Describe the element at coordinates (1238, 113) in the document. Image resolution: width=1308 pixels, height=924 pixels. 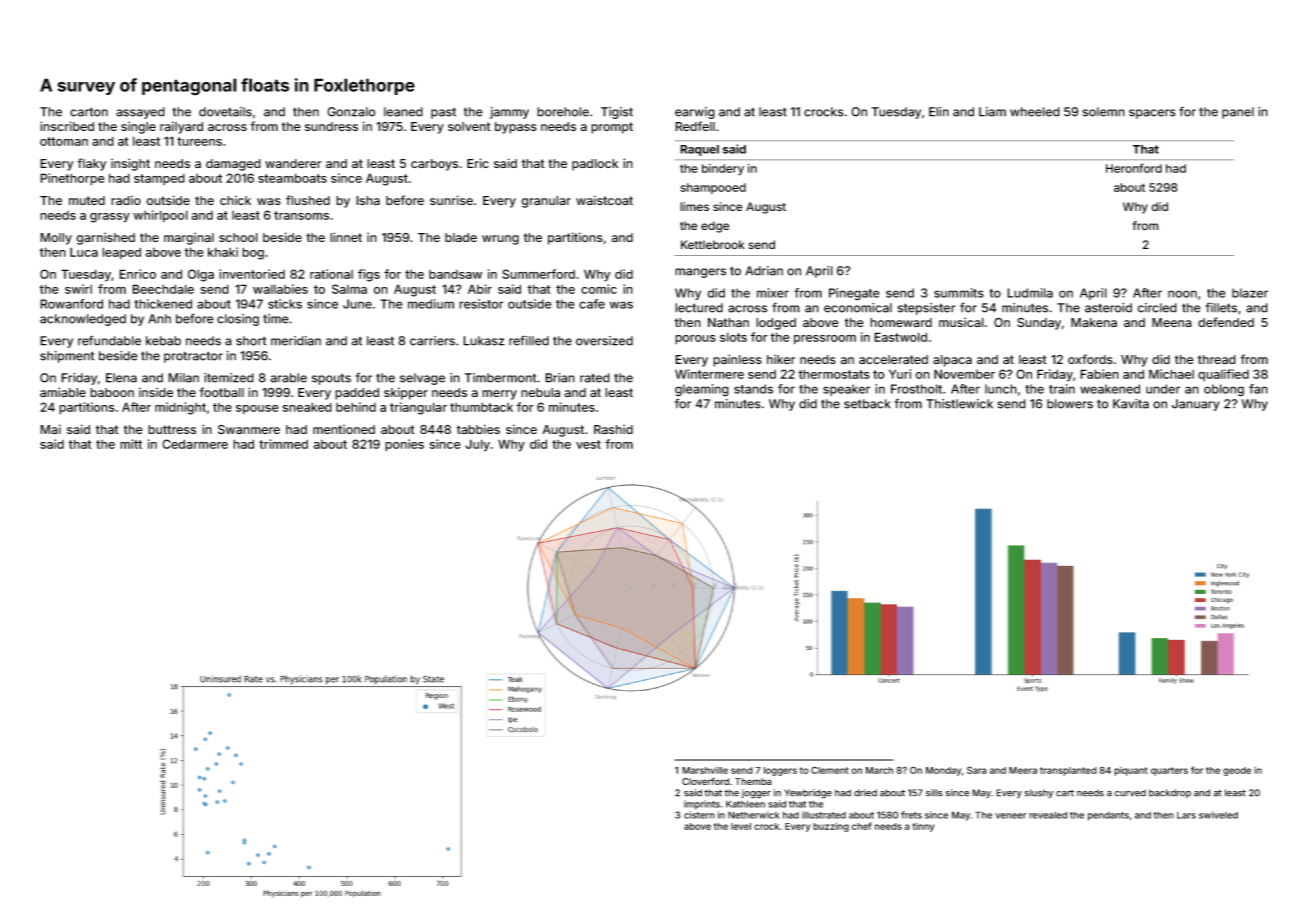
I see `panel` at that location.
